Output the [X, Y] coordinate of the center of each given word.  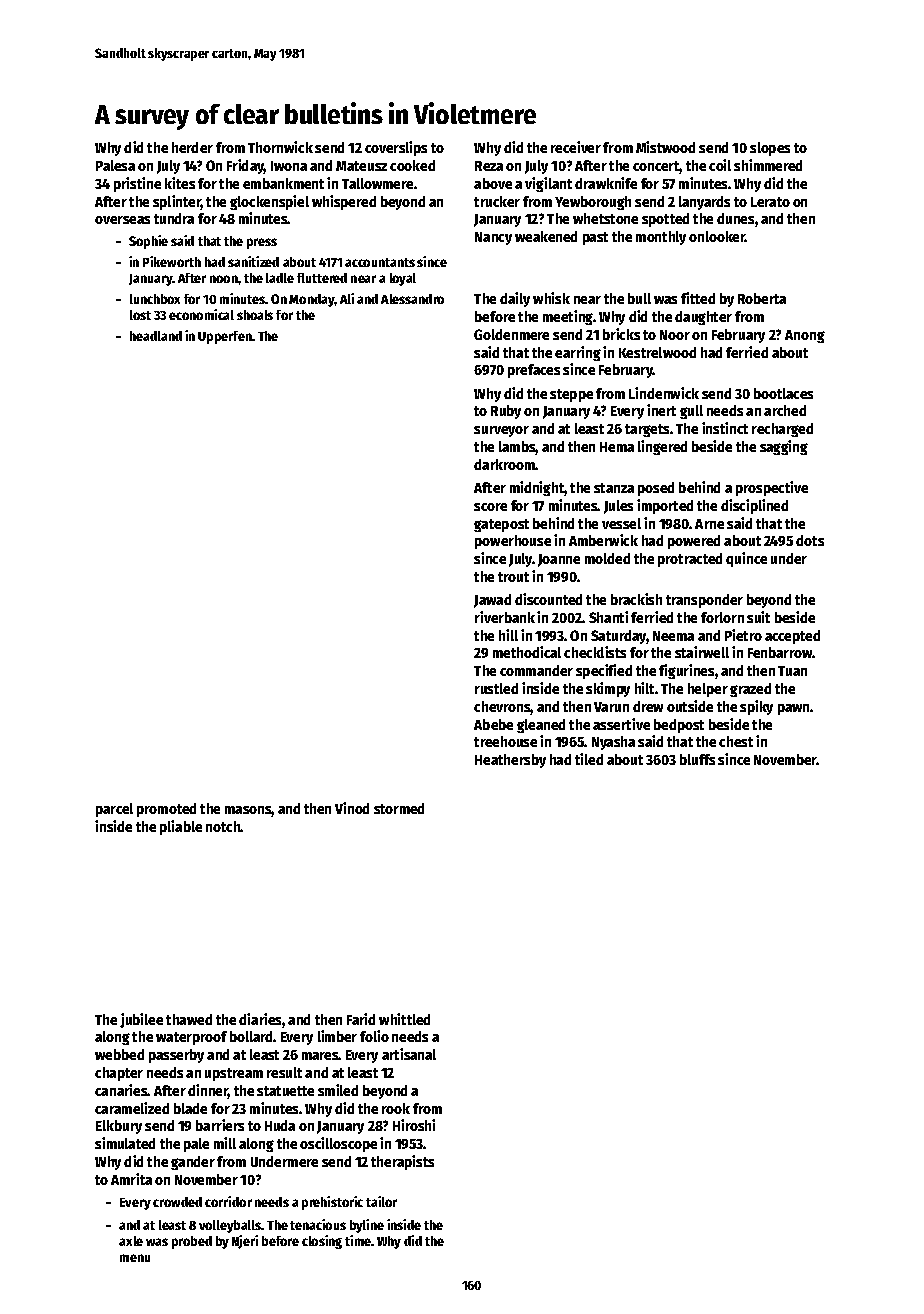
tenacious [318, 1224]
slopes [770, 149]
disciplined [754, 506]
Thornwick [280, 147]
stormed [399, 808]
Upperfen [225, 337]
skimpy [608, 689]
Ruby [506, 412]
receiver [576, 147]
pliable [181, 827]
